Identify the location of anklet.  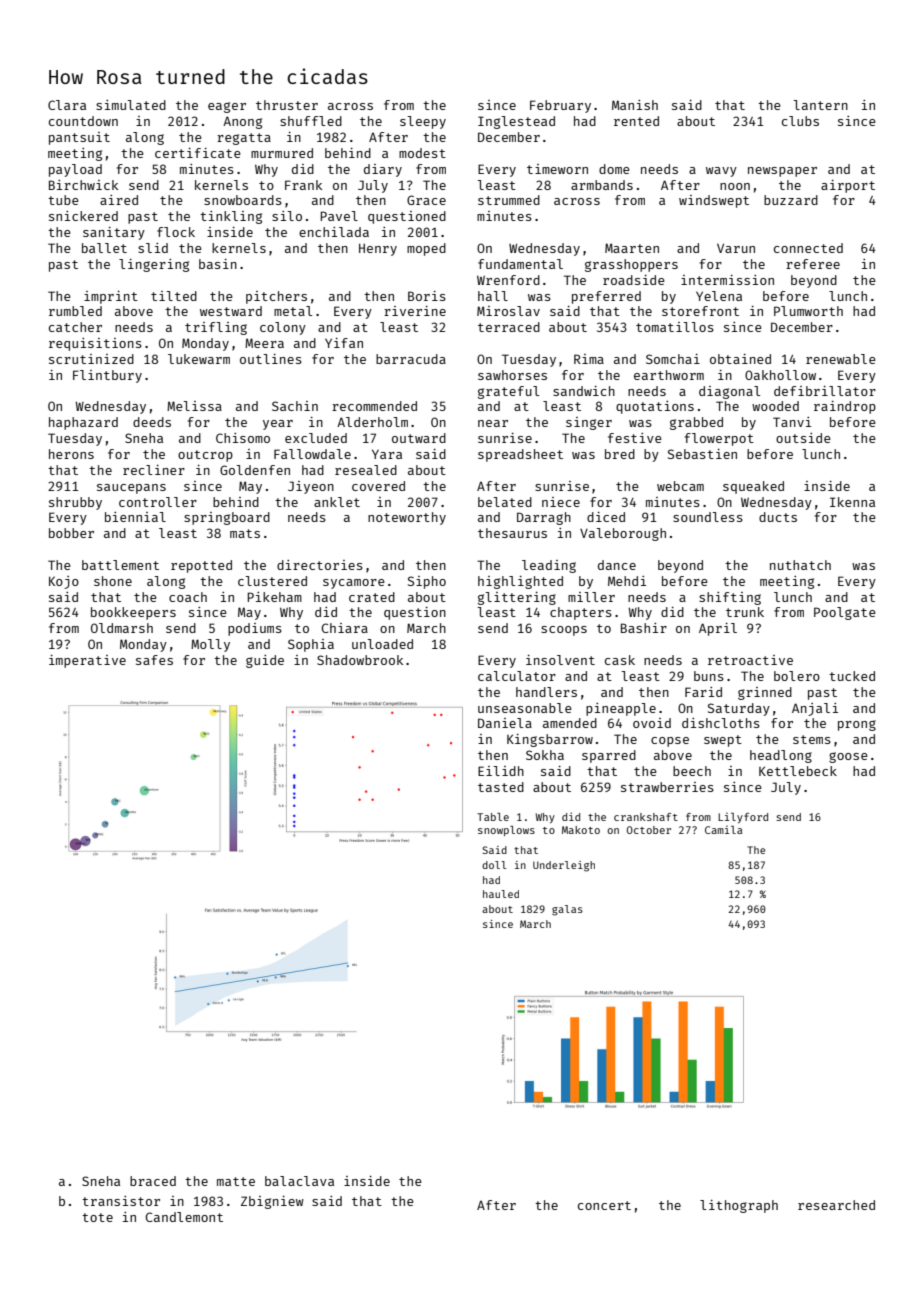
(337, 502).
